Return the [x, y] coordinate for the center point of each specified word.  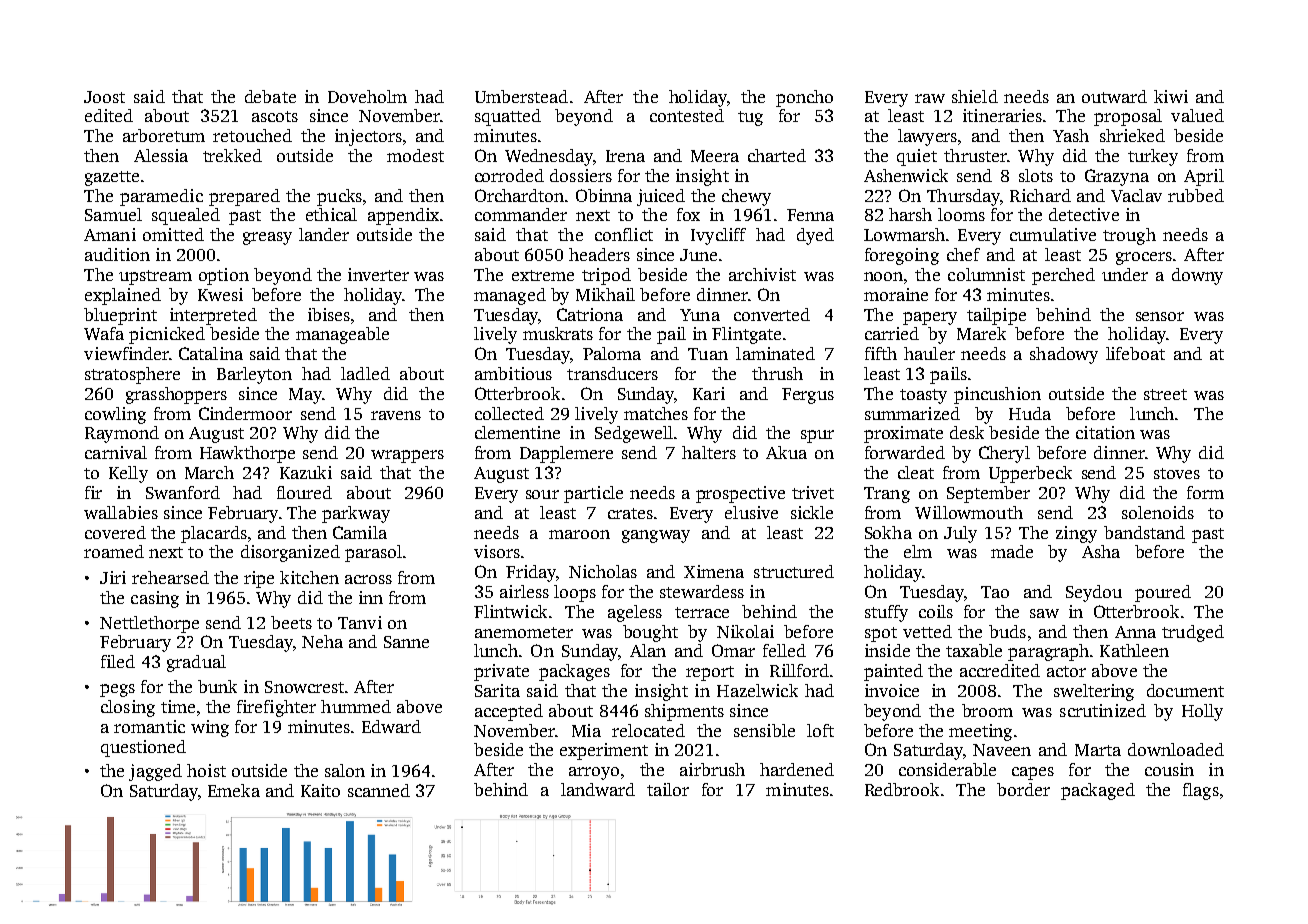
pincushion [997, 395]
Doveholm [367, 96]
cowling [115, 415]
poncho [804, 98]
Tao [995, 592]
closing [128, 708]
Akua [786, 452]
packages [574, 672]
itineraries [1002, 115]
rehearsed [170, 577]
